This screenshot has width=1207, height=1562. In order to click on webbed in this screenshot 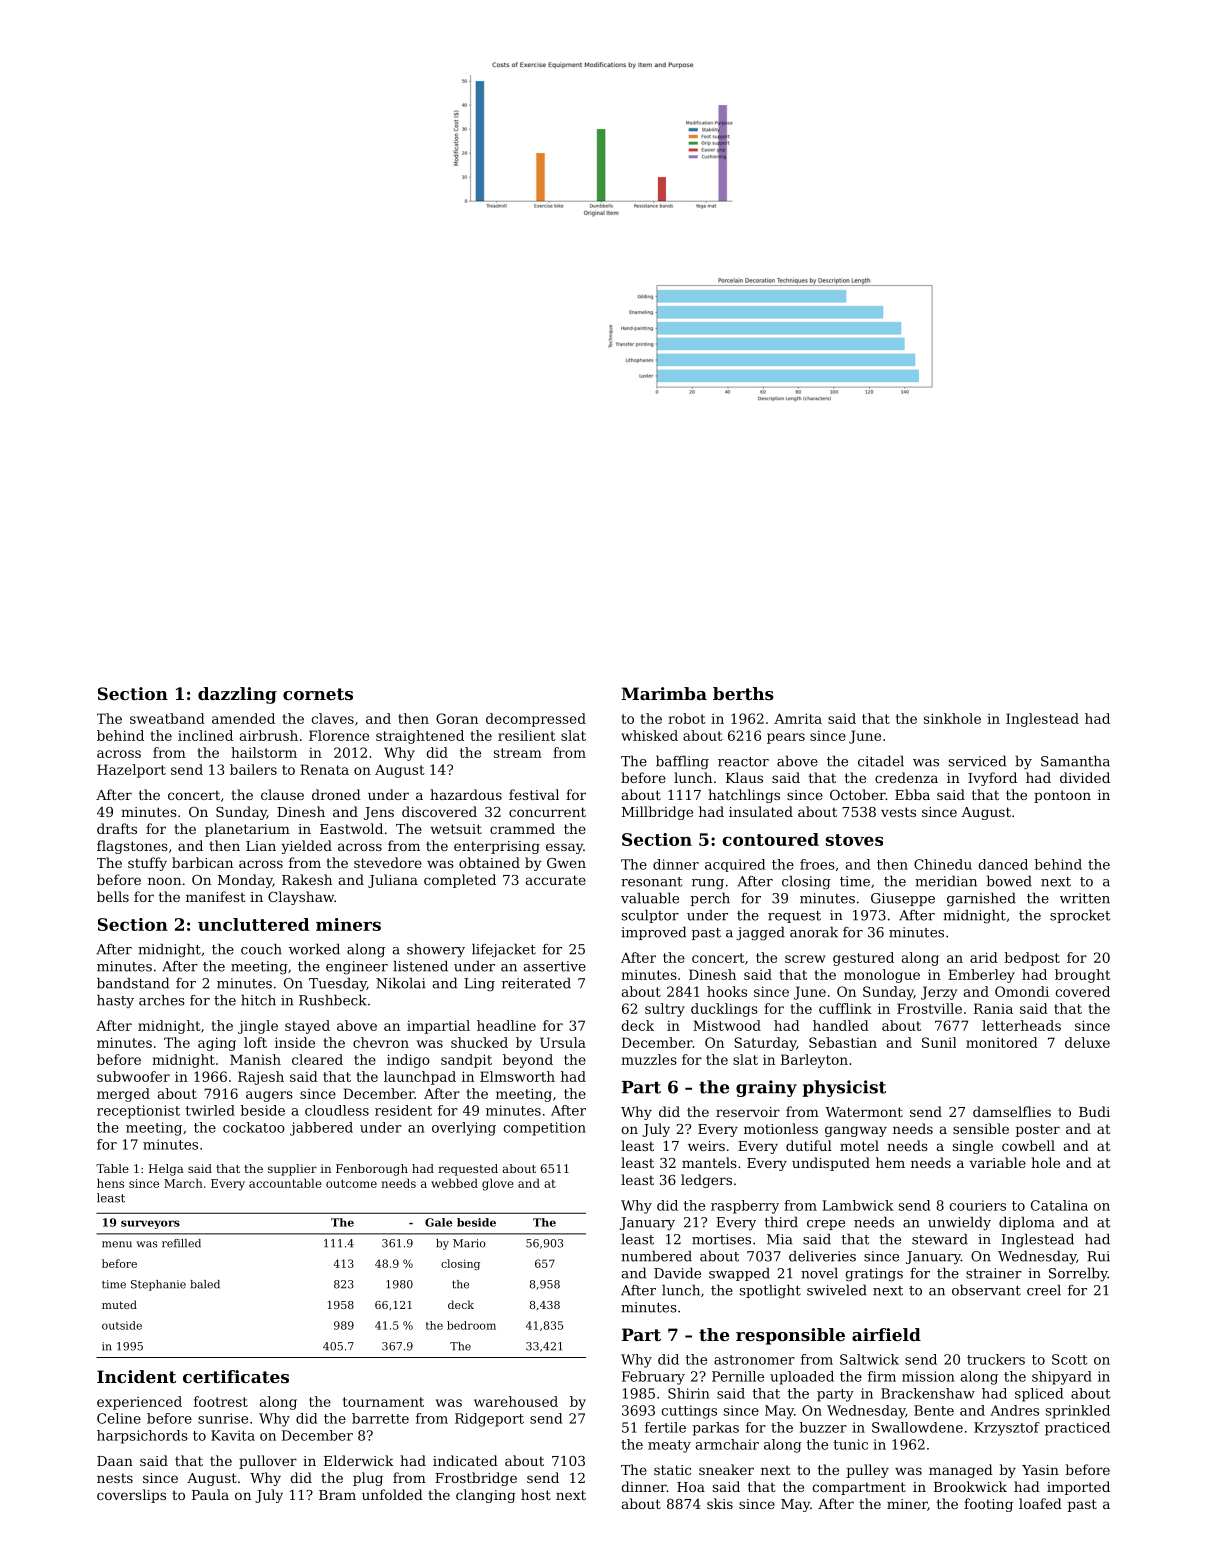, I will do `click(454, 1183)`.
